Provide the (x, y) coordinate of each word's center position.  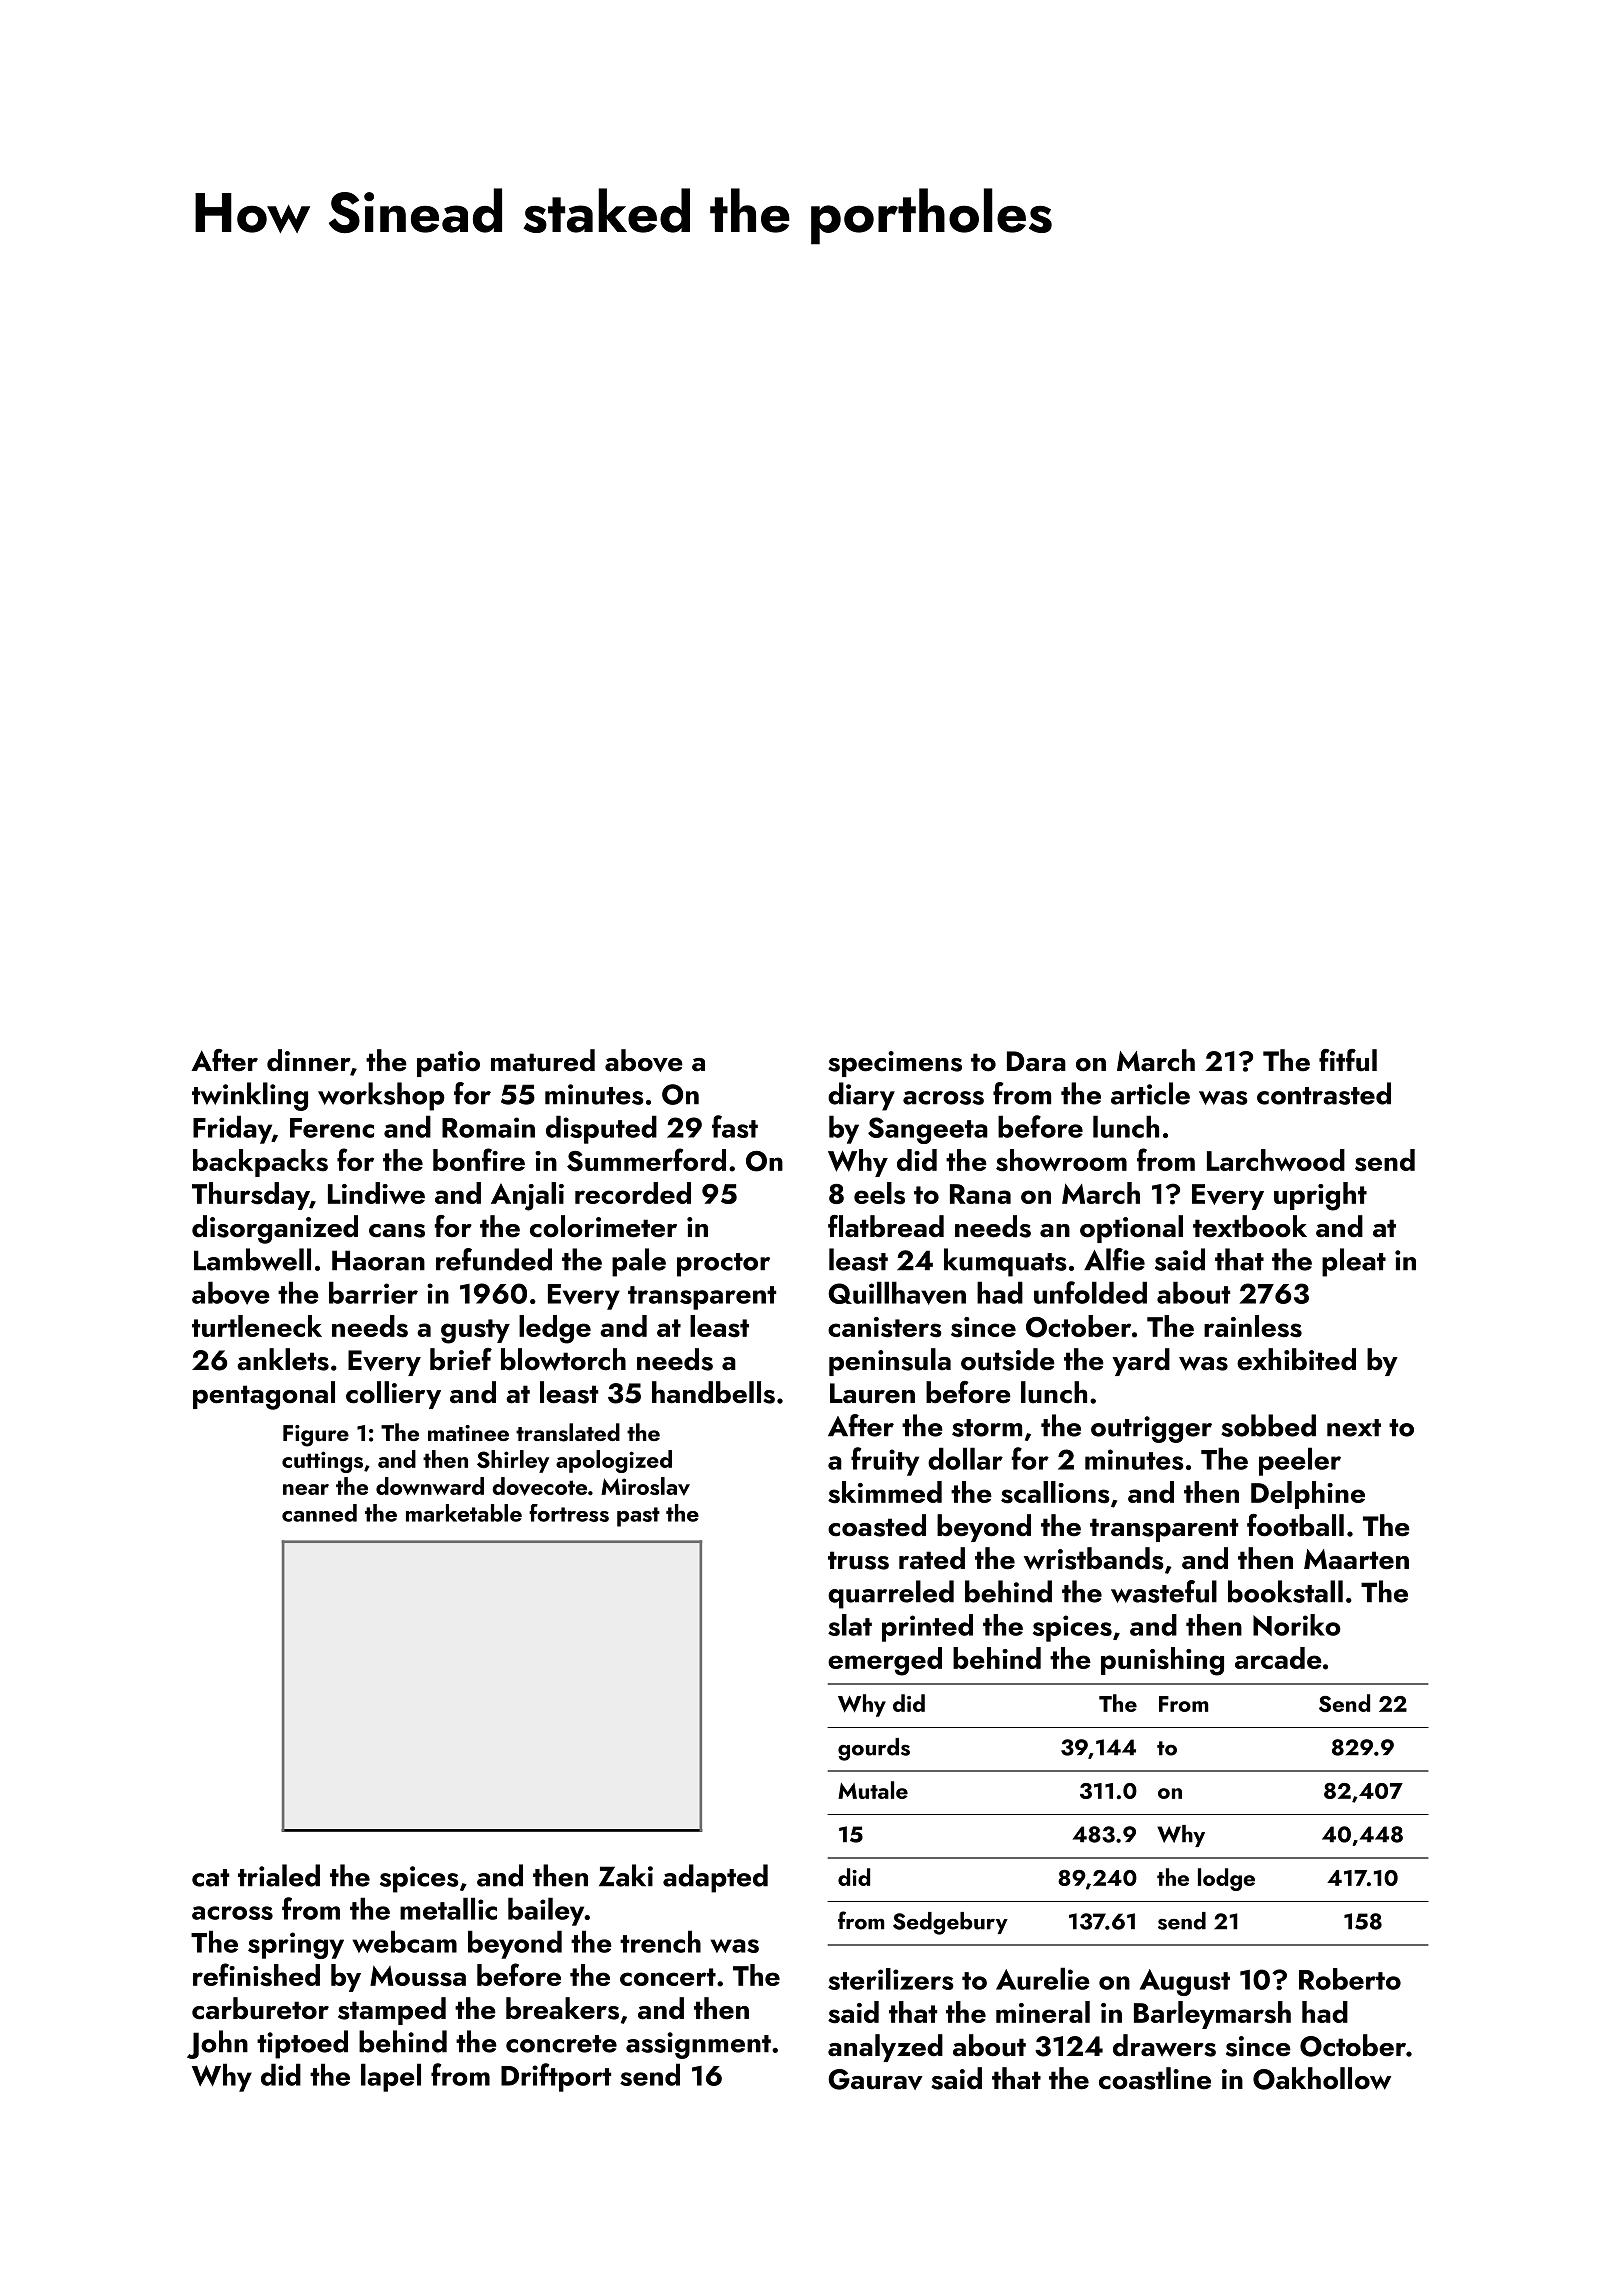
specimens (895, 1064)
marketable (464, 1513)
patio (448, 1064)
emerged (885, 1661)
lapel (391, 2077)
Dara (1036, 1061)
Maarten (1356, 1559)
